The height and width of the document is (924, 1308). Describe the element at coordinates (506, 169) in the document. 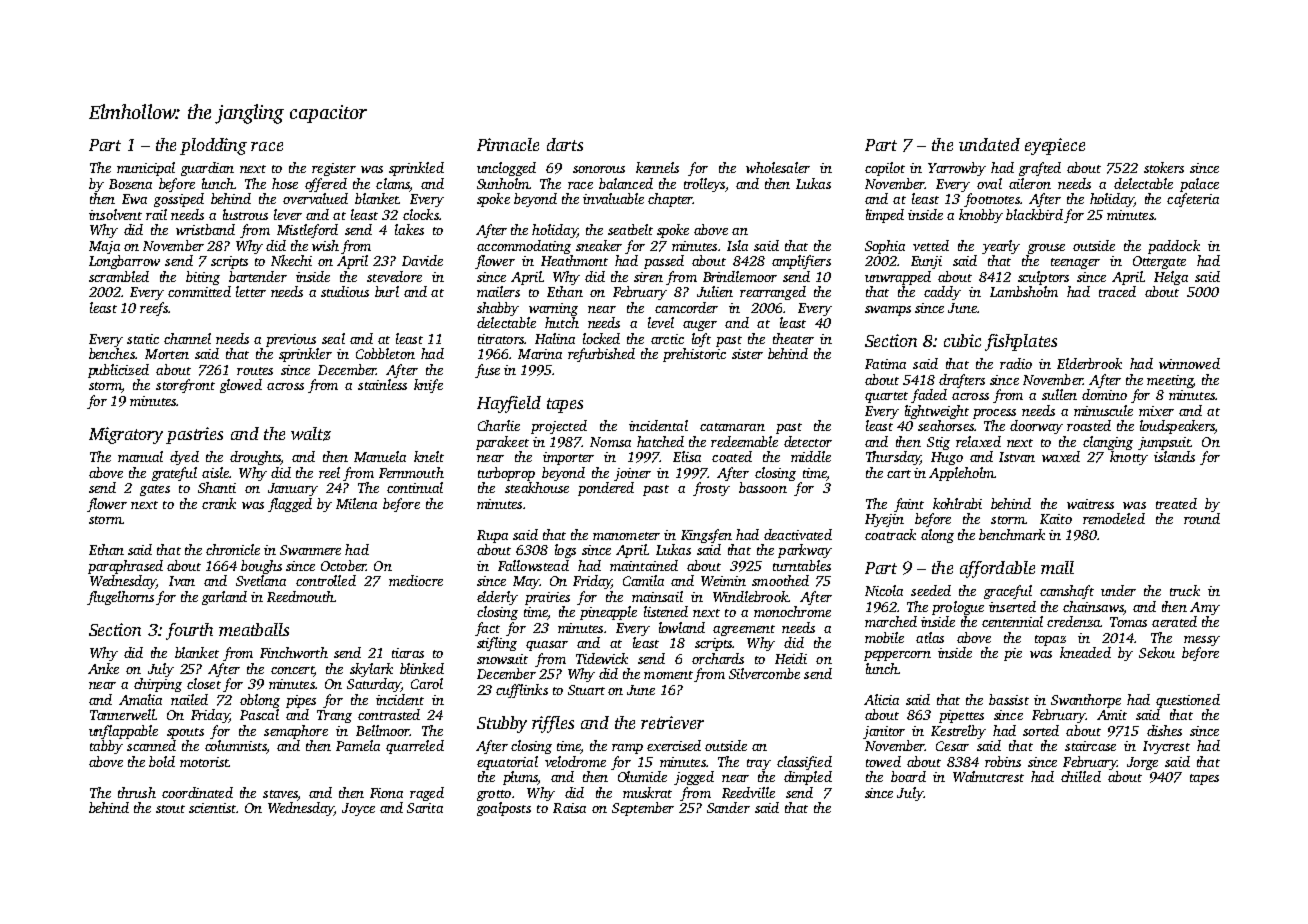

I see `unclogged` at that location.
